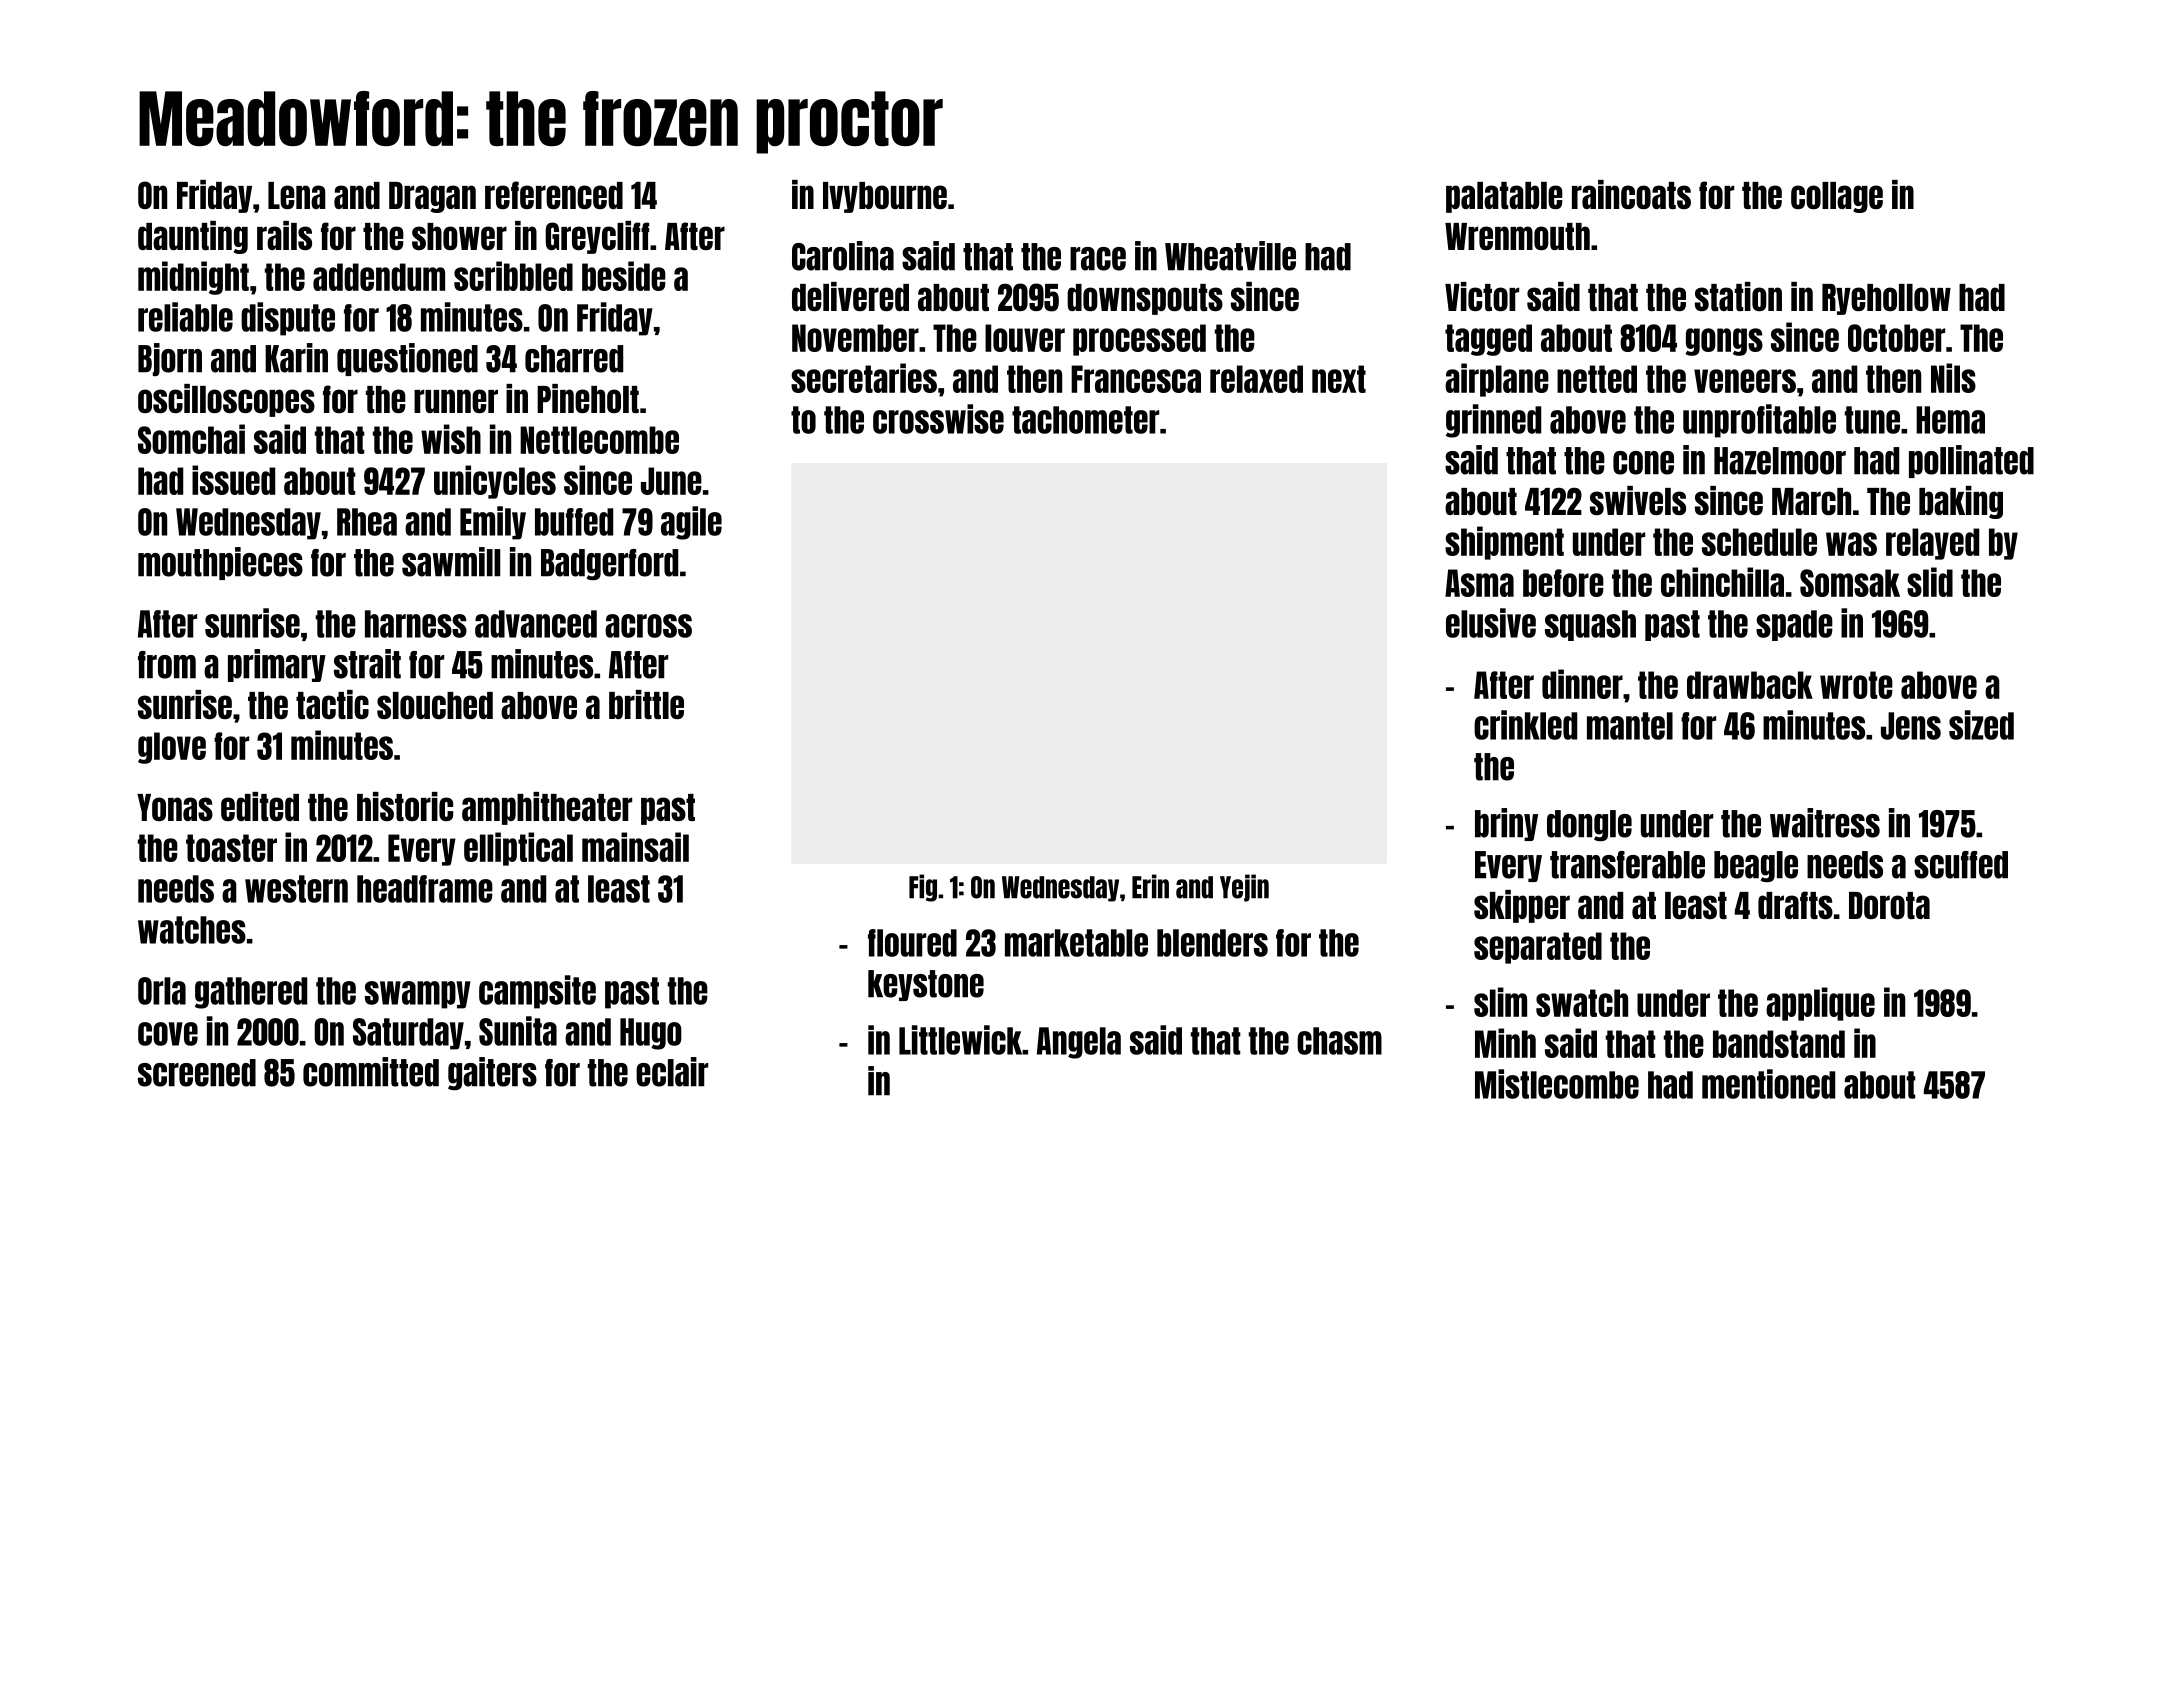  I want to click on squash, so click(1590, 625).
